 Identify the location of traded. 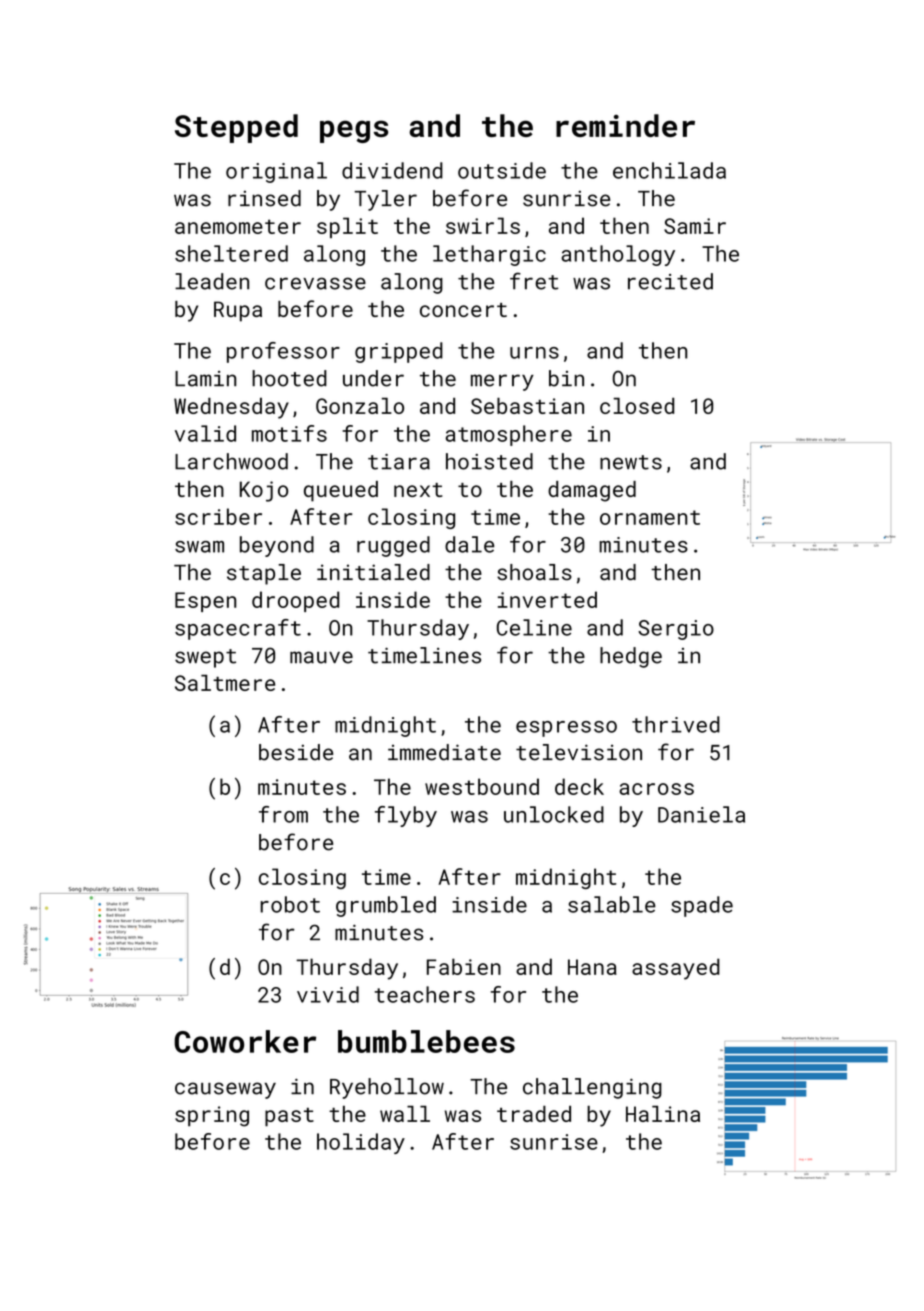
(534, 1113).
